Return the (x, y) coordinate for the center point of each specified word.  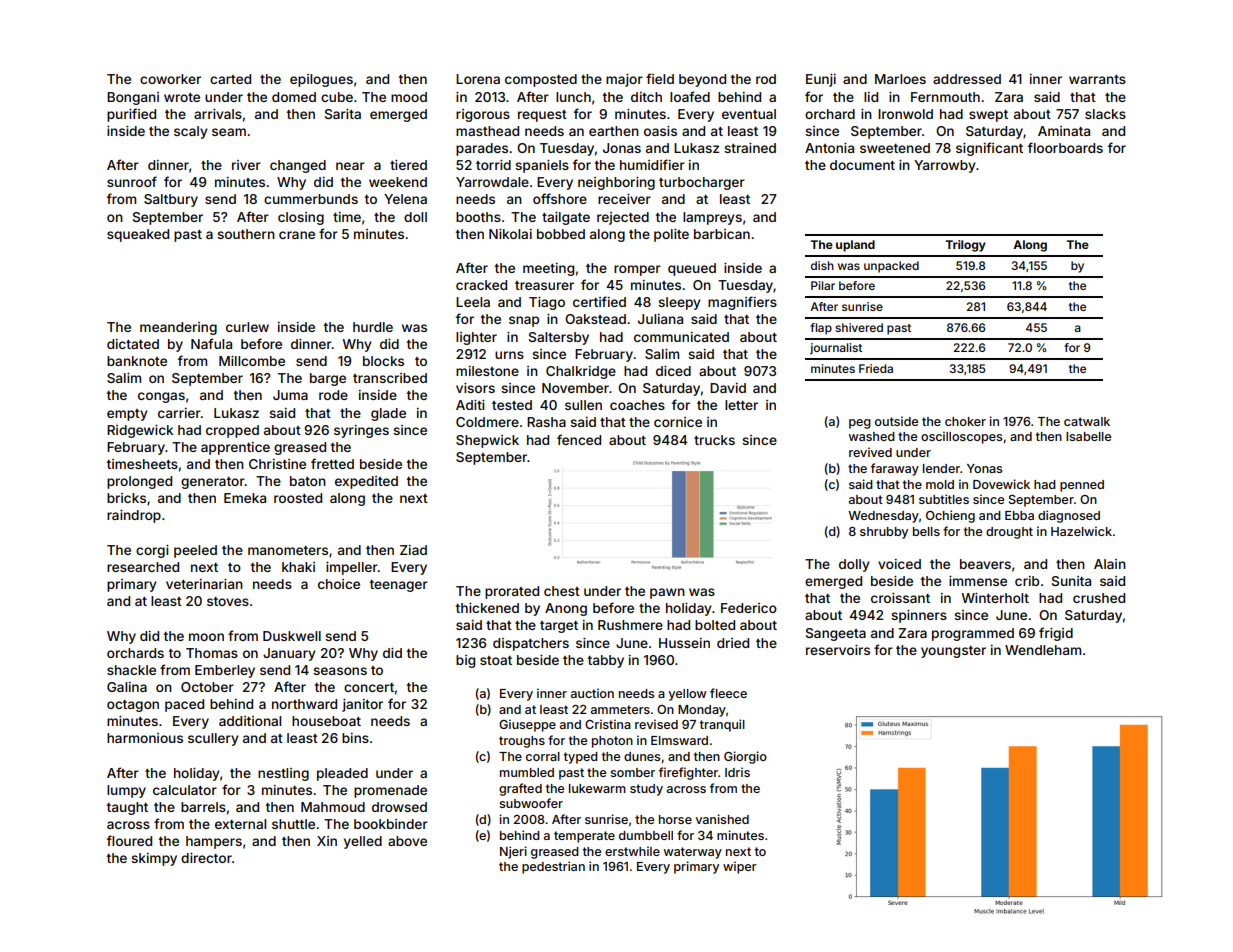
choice (339, 584)
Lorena (478, 79)
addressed (967, 79)
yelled (363, 842)
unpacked (891, 267)
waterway (693, 853)
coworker (170, 79)
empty (127, 415)
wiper (740, 867)
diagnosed (1069, 516)
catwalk (1087, 421)
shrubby (884, 533)
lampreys (712, 218)
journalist (836, 349)
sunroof (132, 181)
